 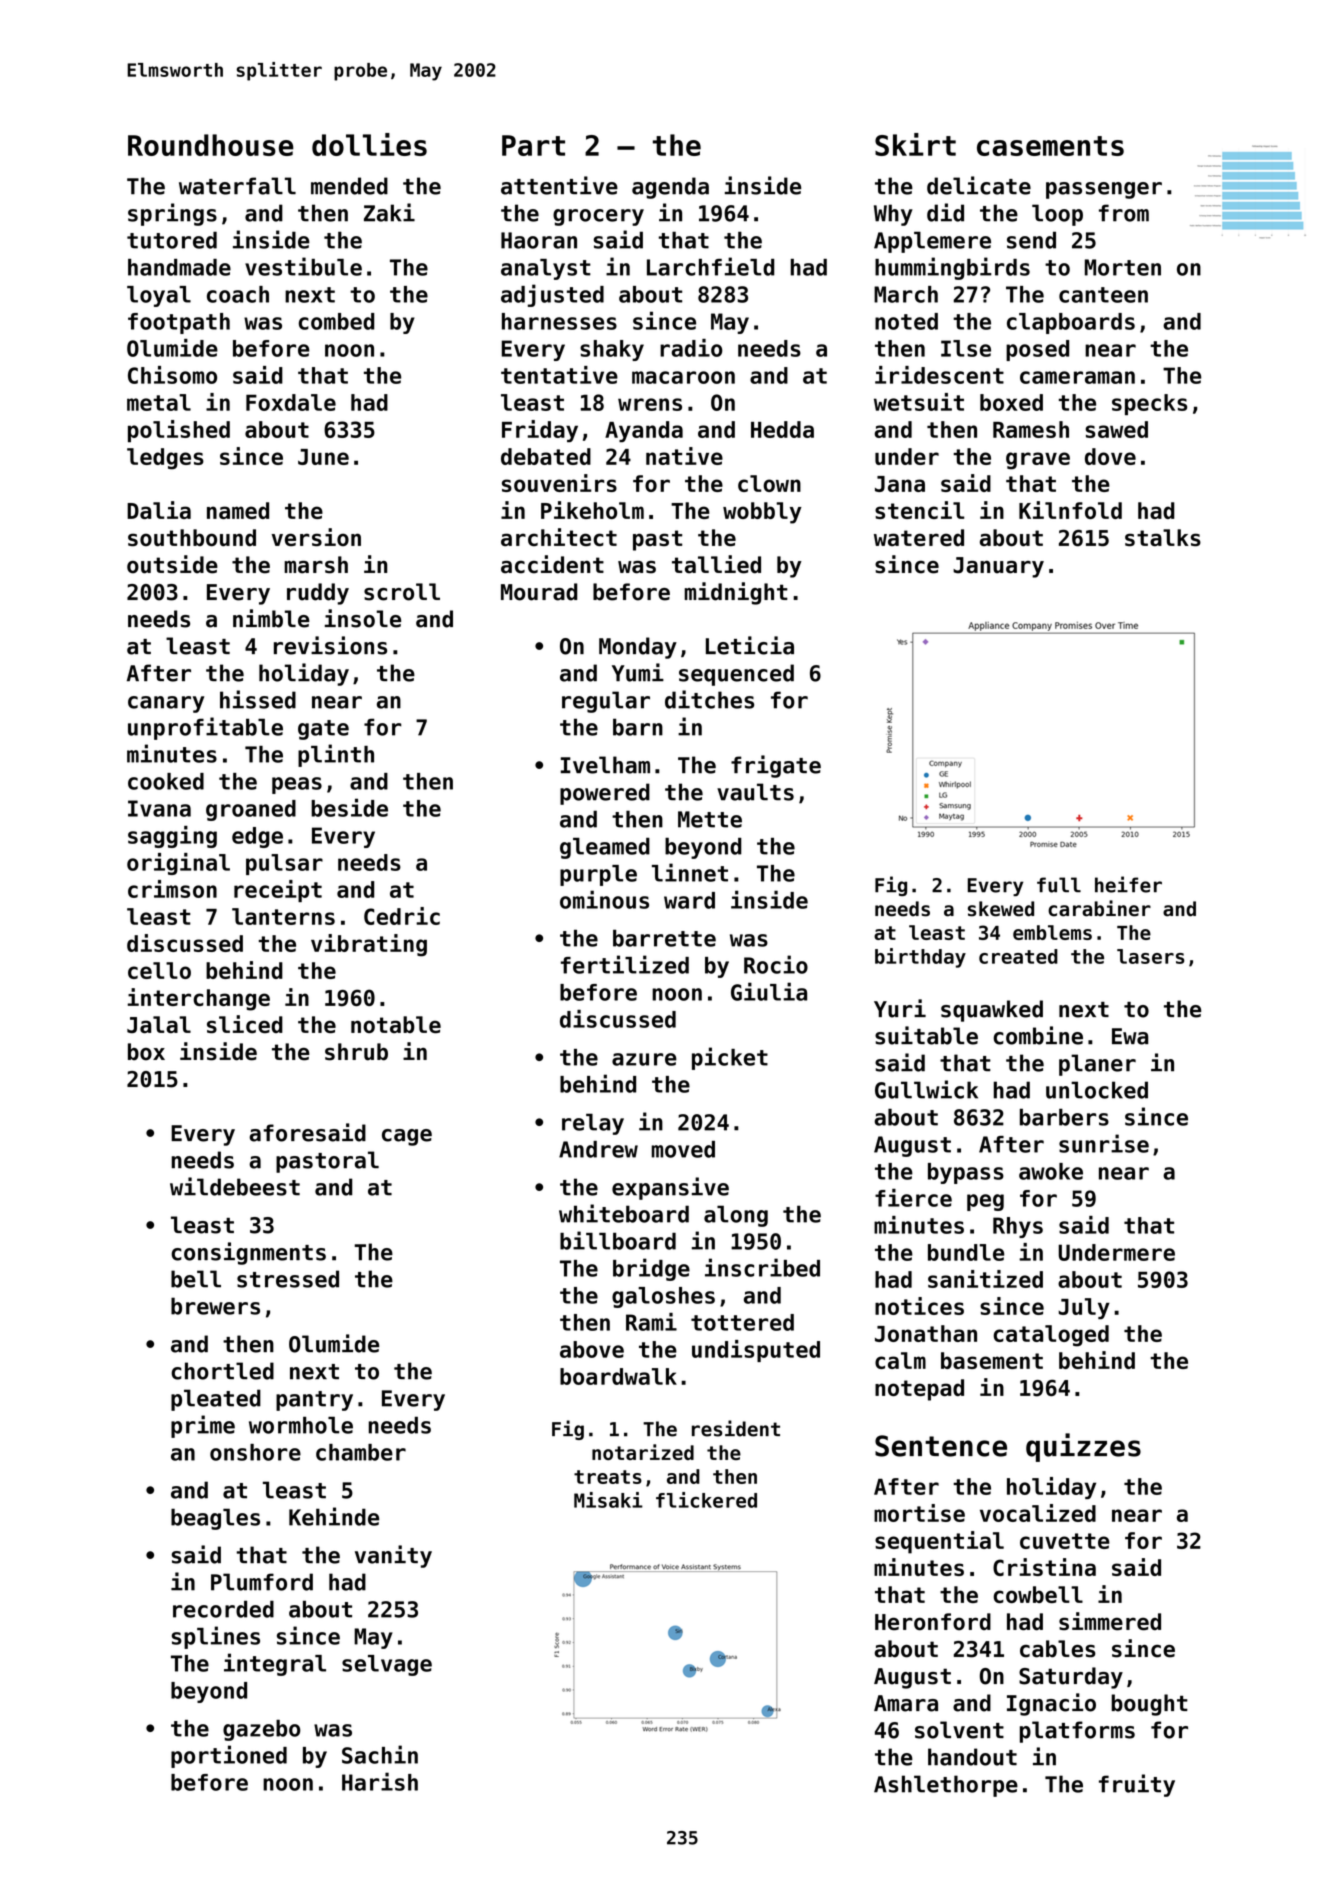 What do you see at coordinates (396, 1024) in the document?
I see `notable` at bounding box center [396, 1024].
